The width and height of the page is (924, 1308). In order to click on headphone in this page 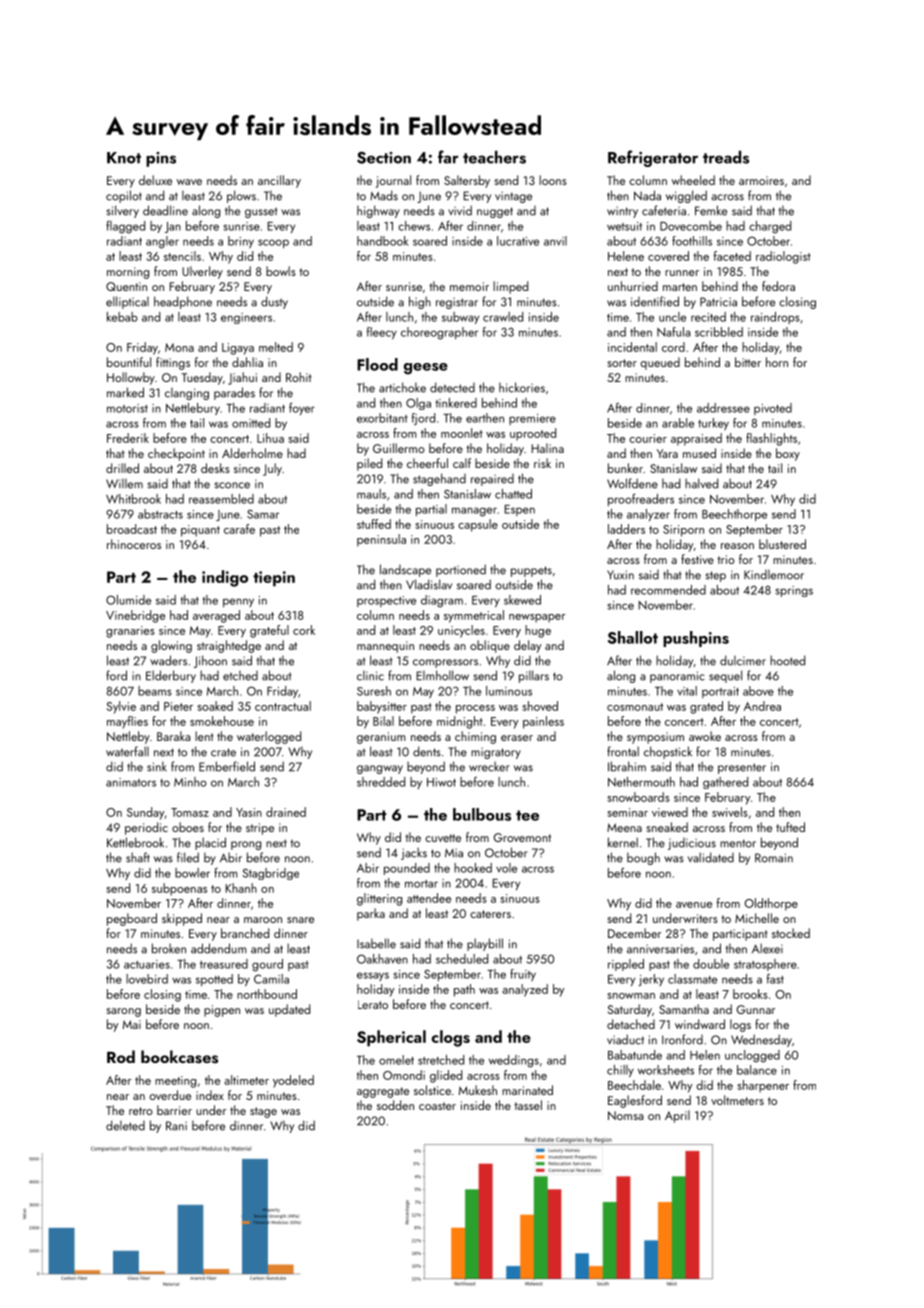, I will do `click(183, 302)`.
